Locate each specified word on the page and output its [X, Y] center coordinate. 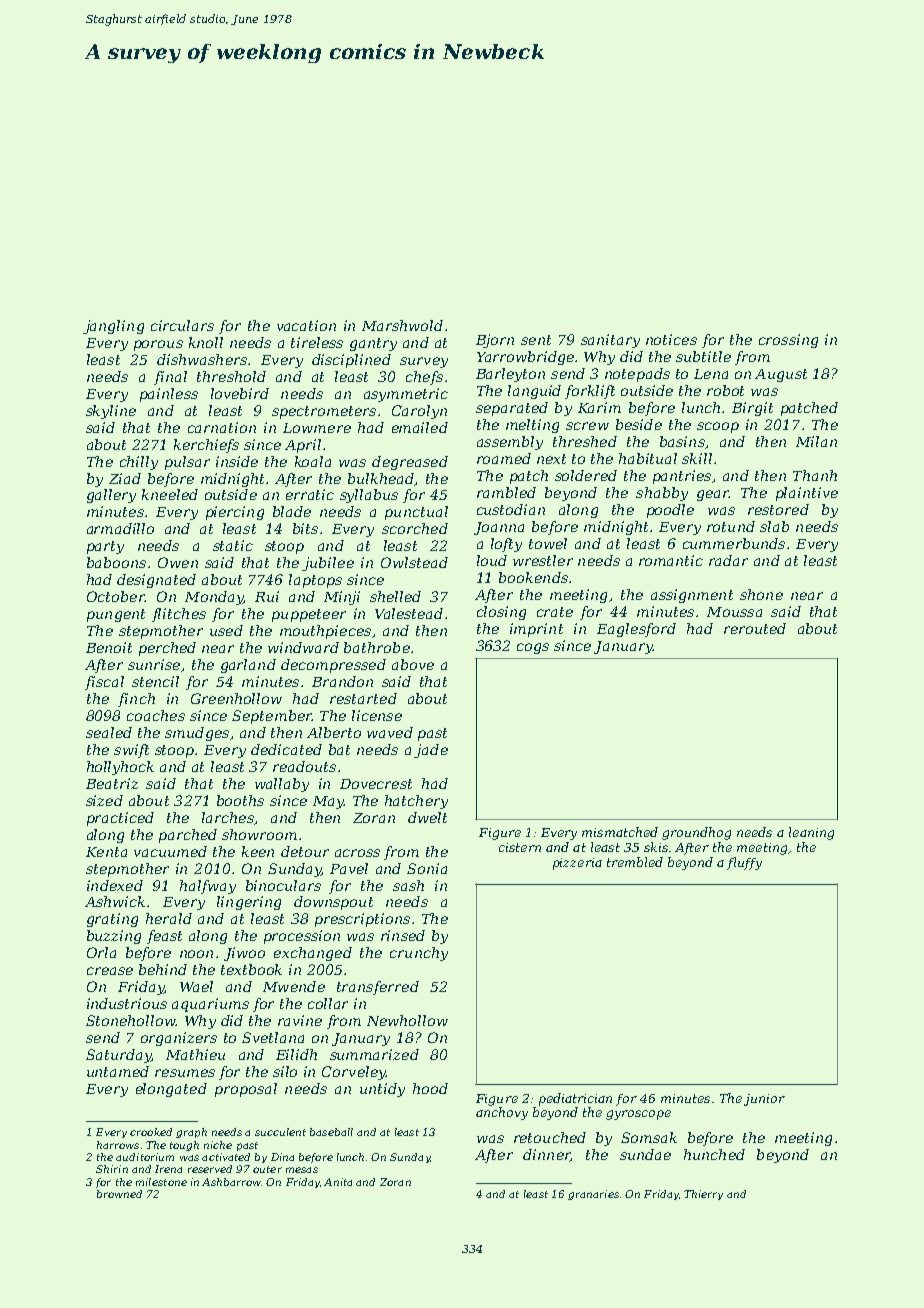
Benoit [109, 647]
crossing [788, 341]
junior [764, 1100]
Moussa [734, 612]
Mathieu [195, 1054]
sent [536, 340]
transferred [378, 988]
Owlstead [414, 562]
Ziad [125, 478]
